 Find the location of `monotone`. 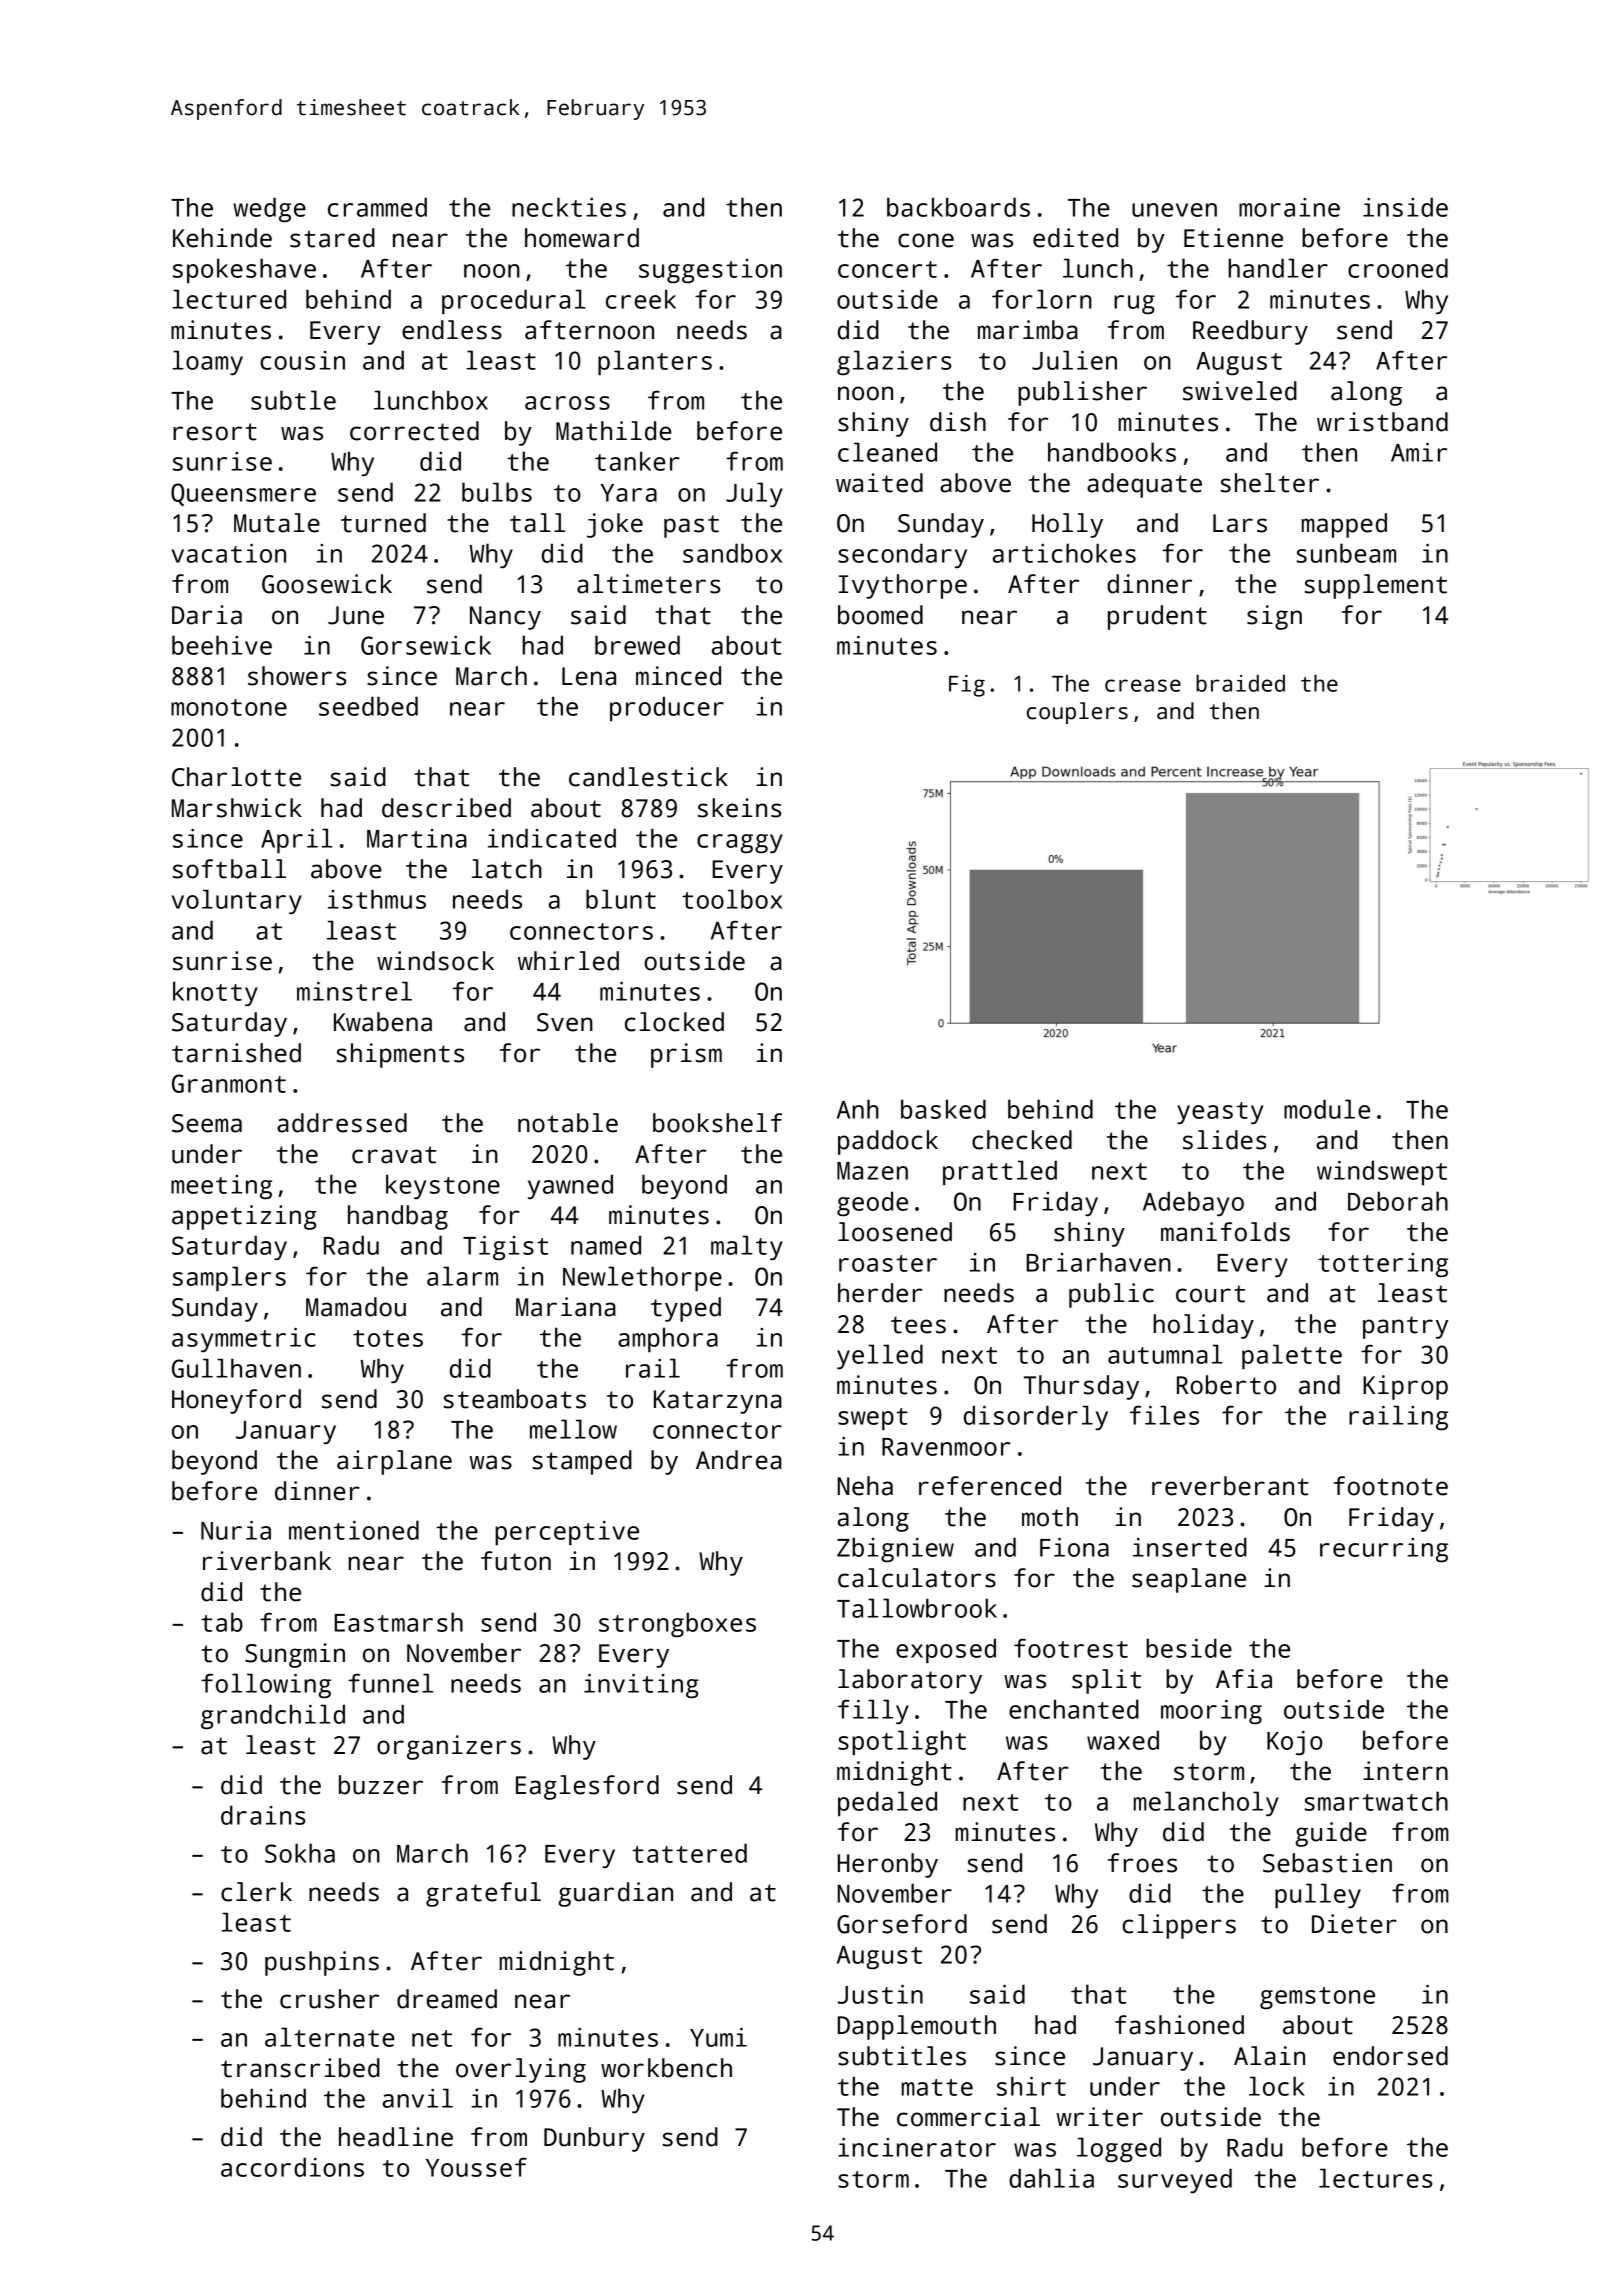

monotone is located at coordinates (229, 707).
